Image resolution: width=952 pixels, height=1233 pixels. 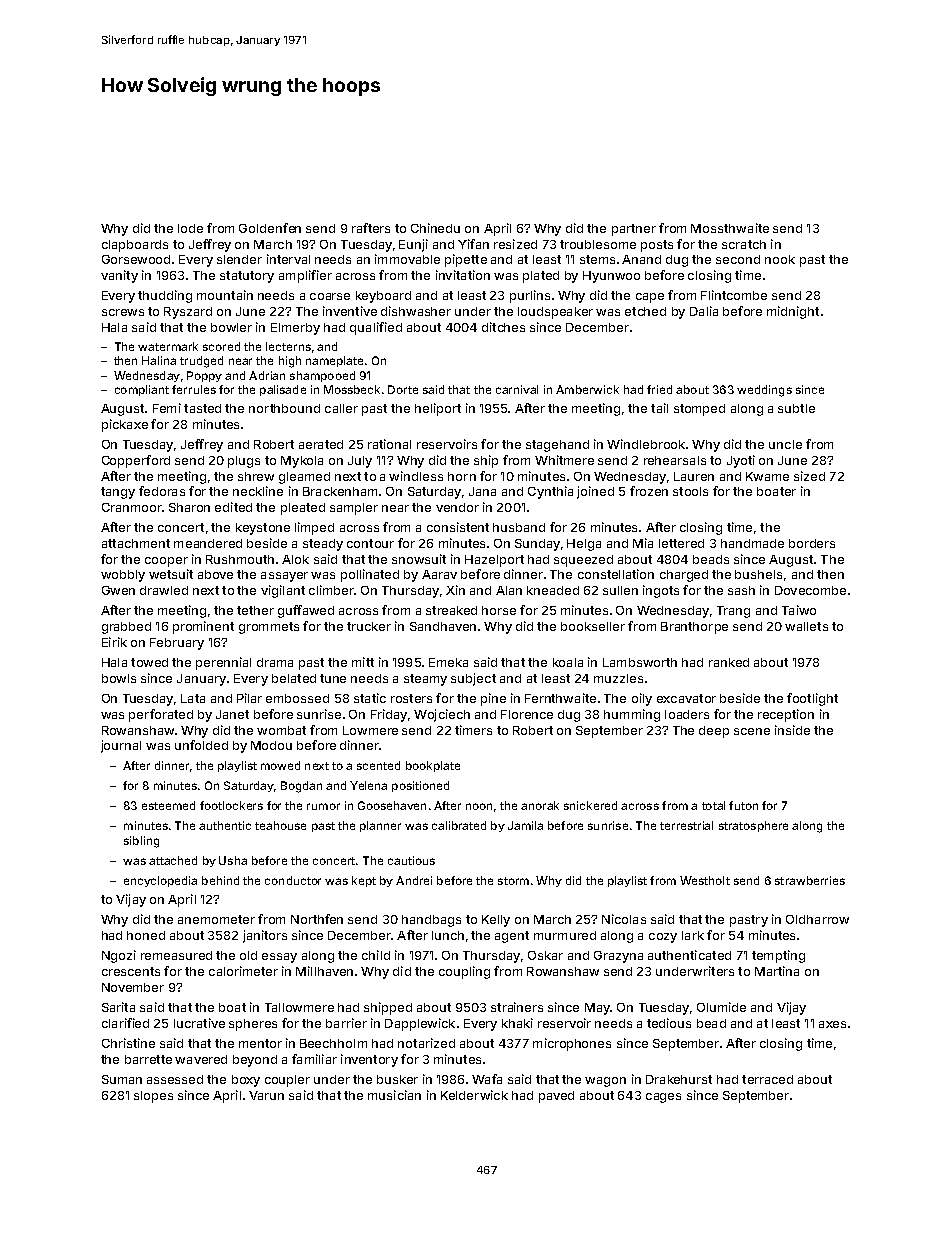 I want to click on Florence, so click(x=527, y=714).
